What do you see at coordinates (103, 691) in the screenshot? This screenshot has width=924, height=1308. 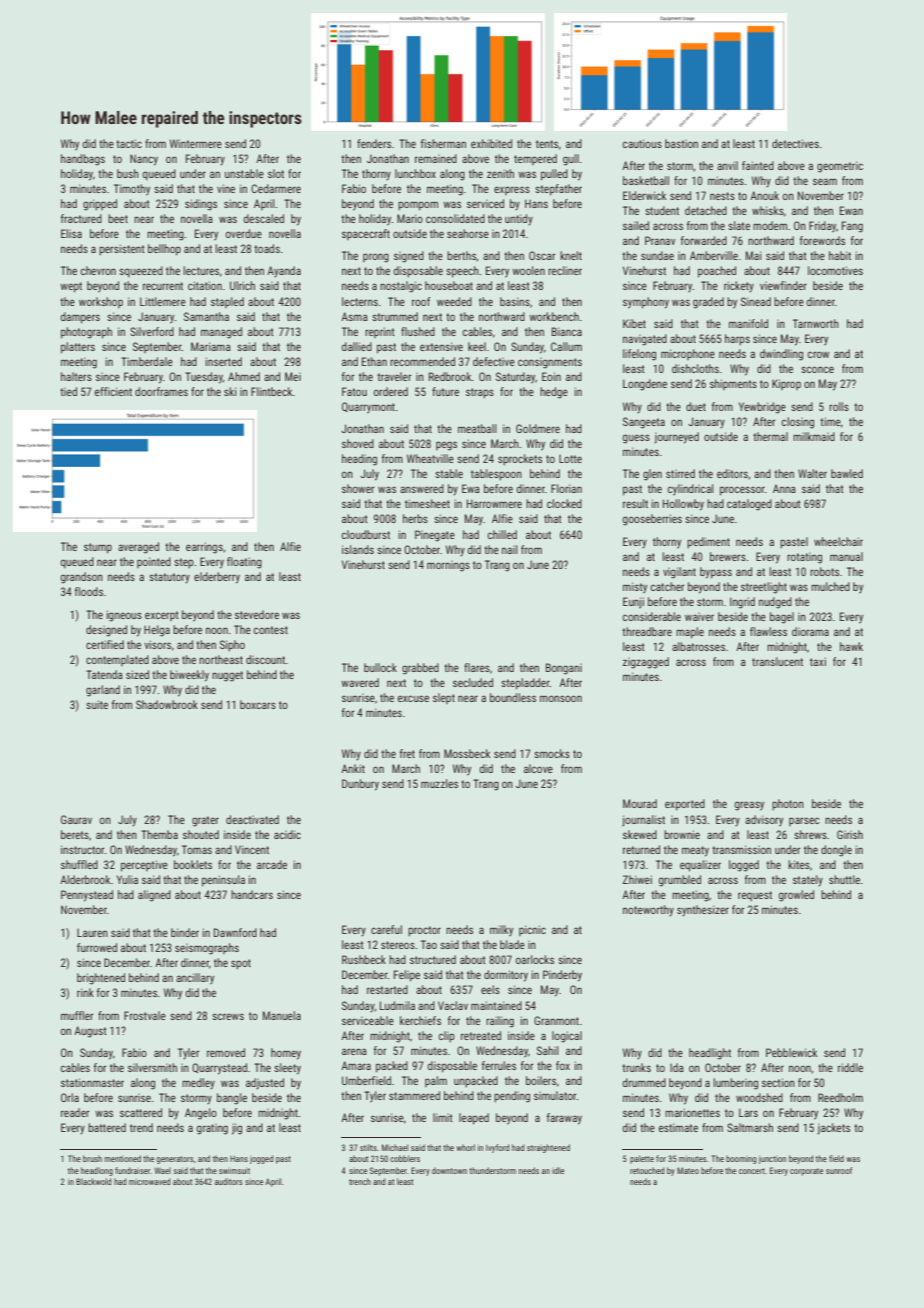 I see `garland` at bounding box center [103, 691].
